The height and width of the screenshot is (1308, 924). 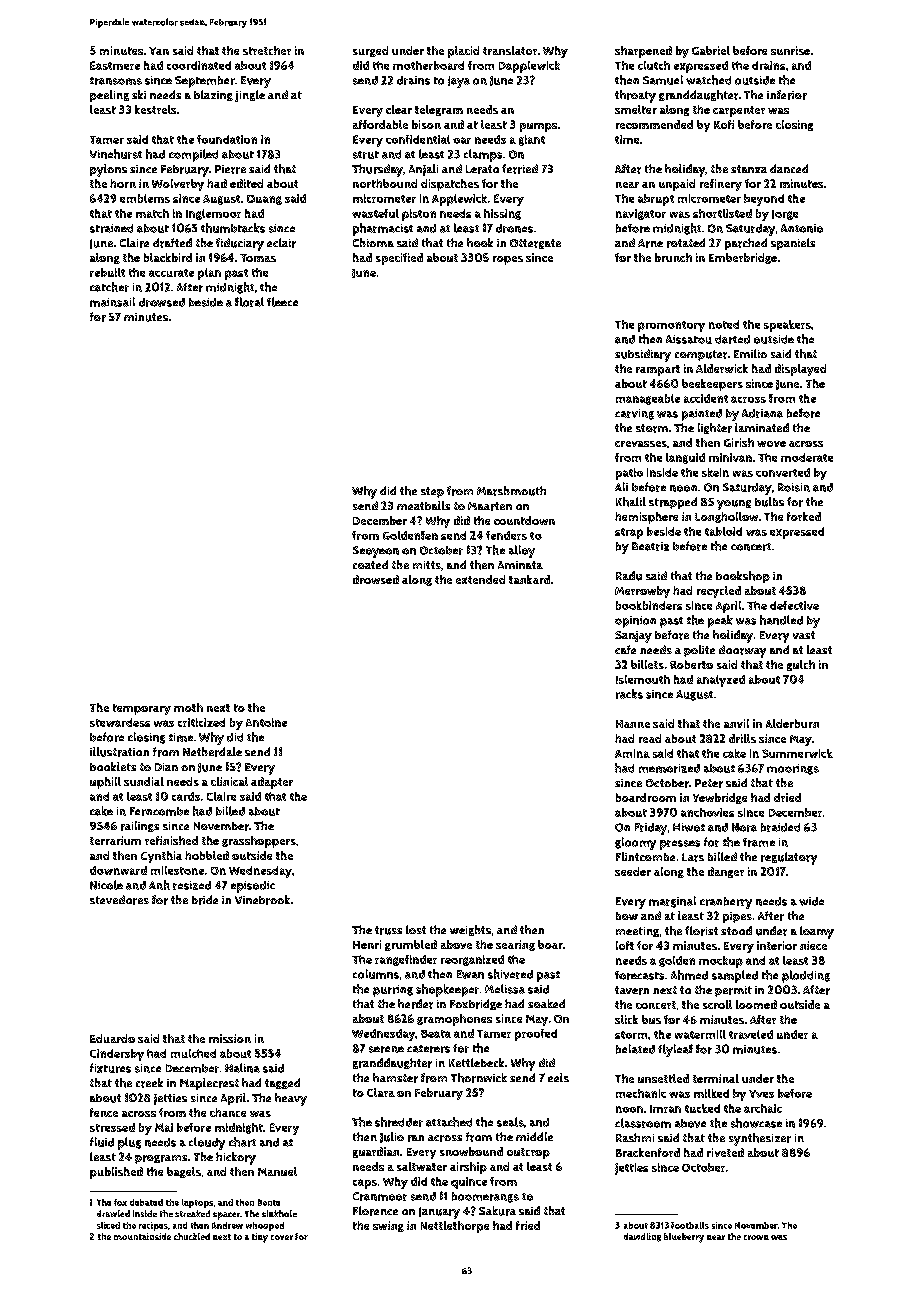 What do you see at coordinates (142, 709) in the screenshot?
I see `temporary` at bounding box center [142, 709].
